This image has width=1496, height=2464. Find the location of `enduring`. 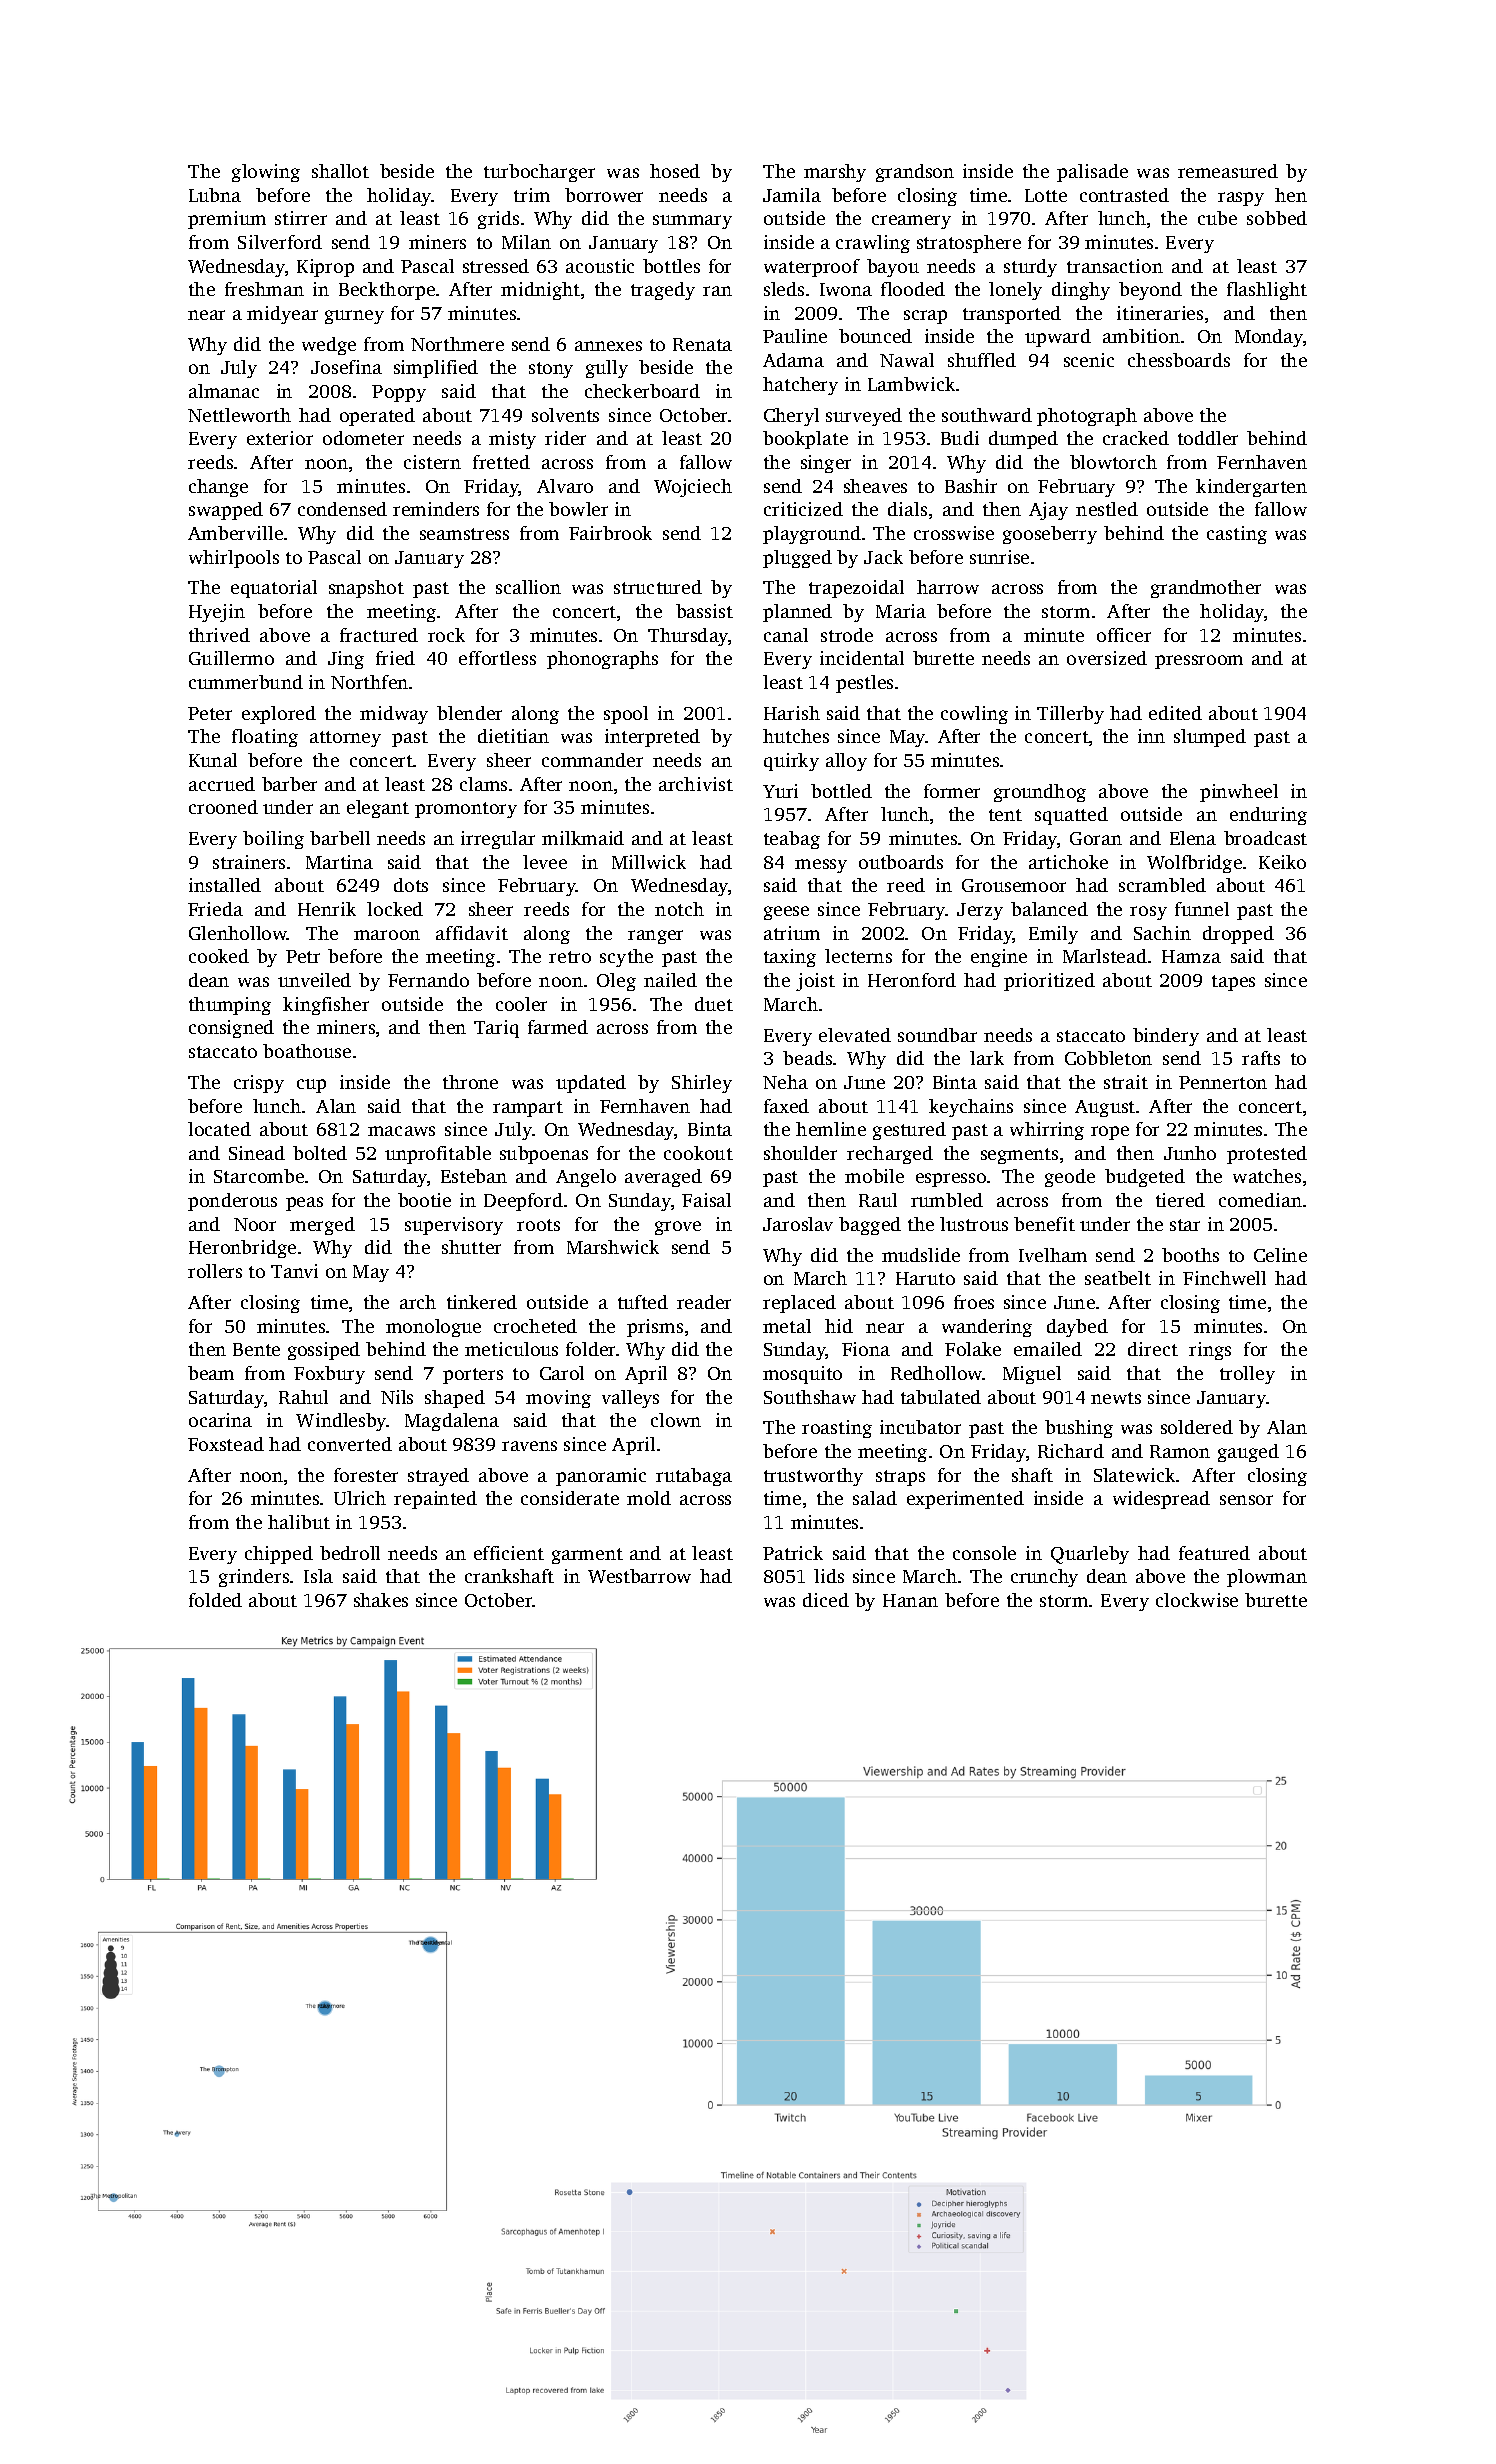

enduring is located at coordinates (1268, 816).
